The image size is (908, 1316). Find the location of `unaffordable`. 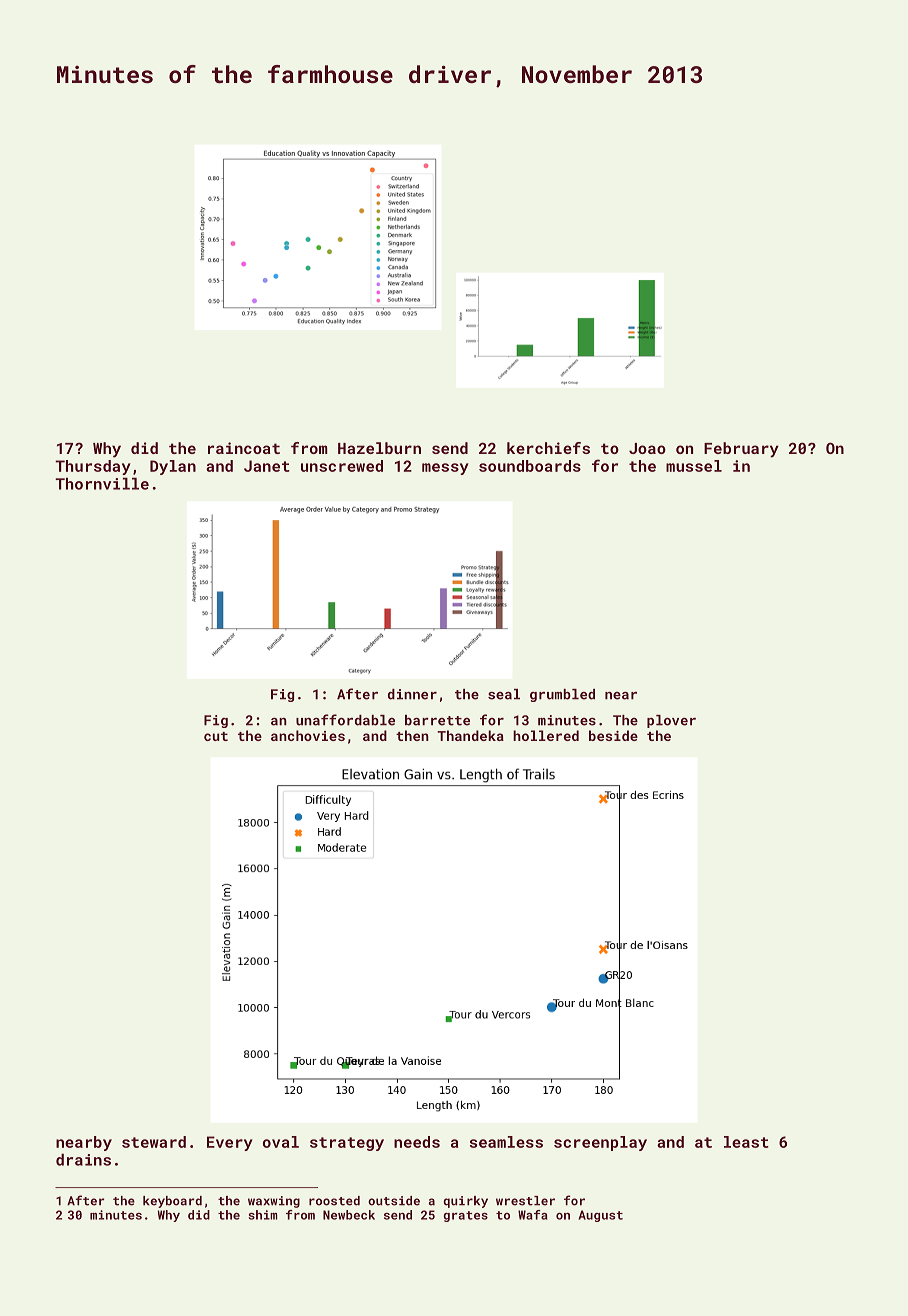

unaffordable is located at coordinates (345, 720).
